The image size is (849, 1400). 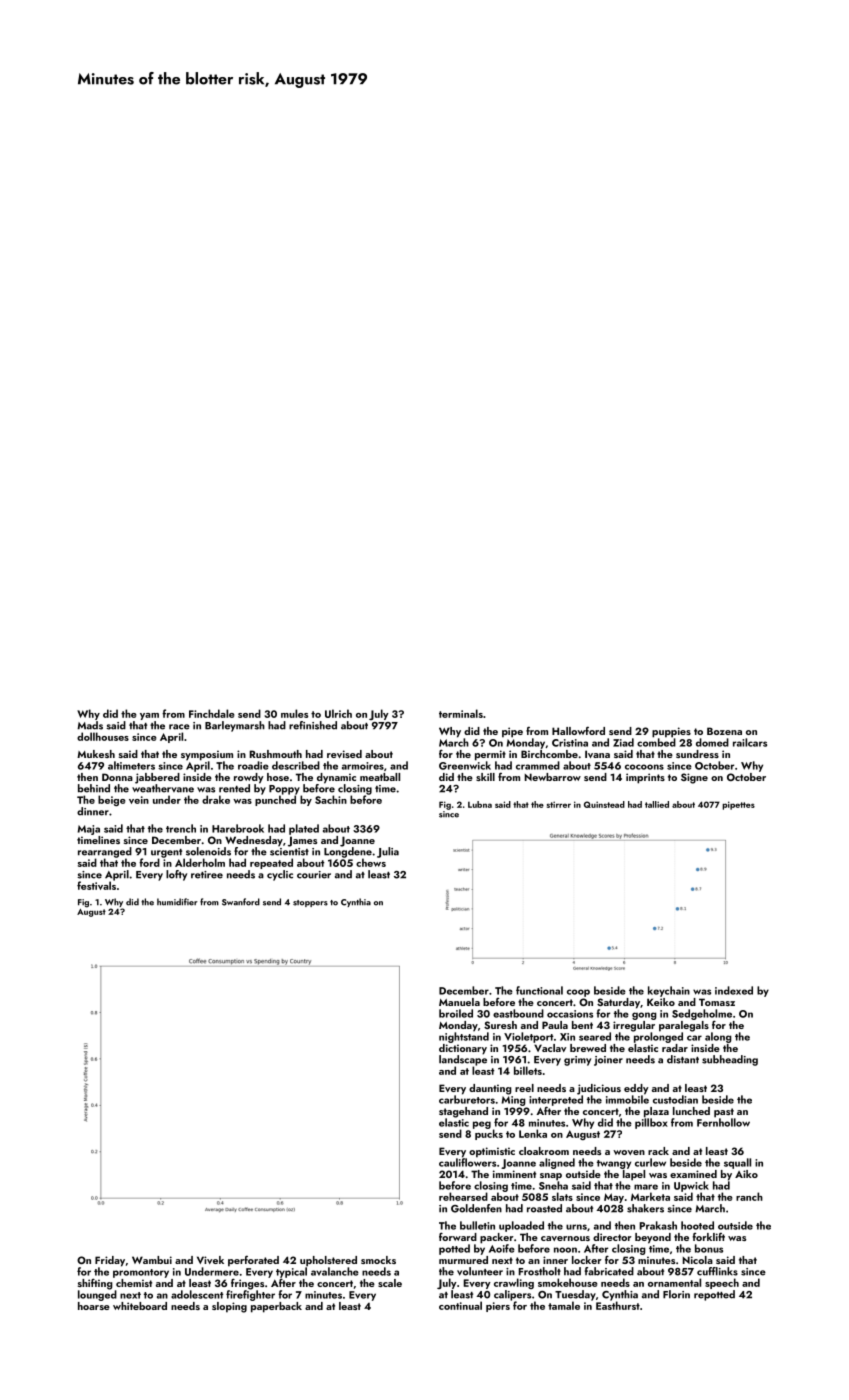 What do you see at coordinates (669, 991) in the screenshot?
I see `keychain` at bounding box center [669, 991].
